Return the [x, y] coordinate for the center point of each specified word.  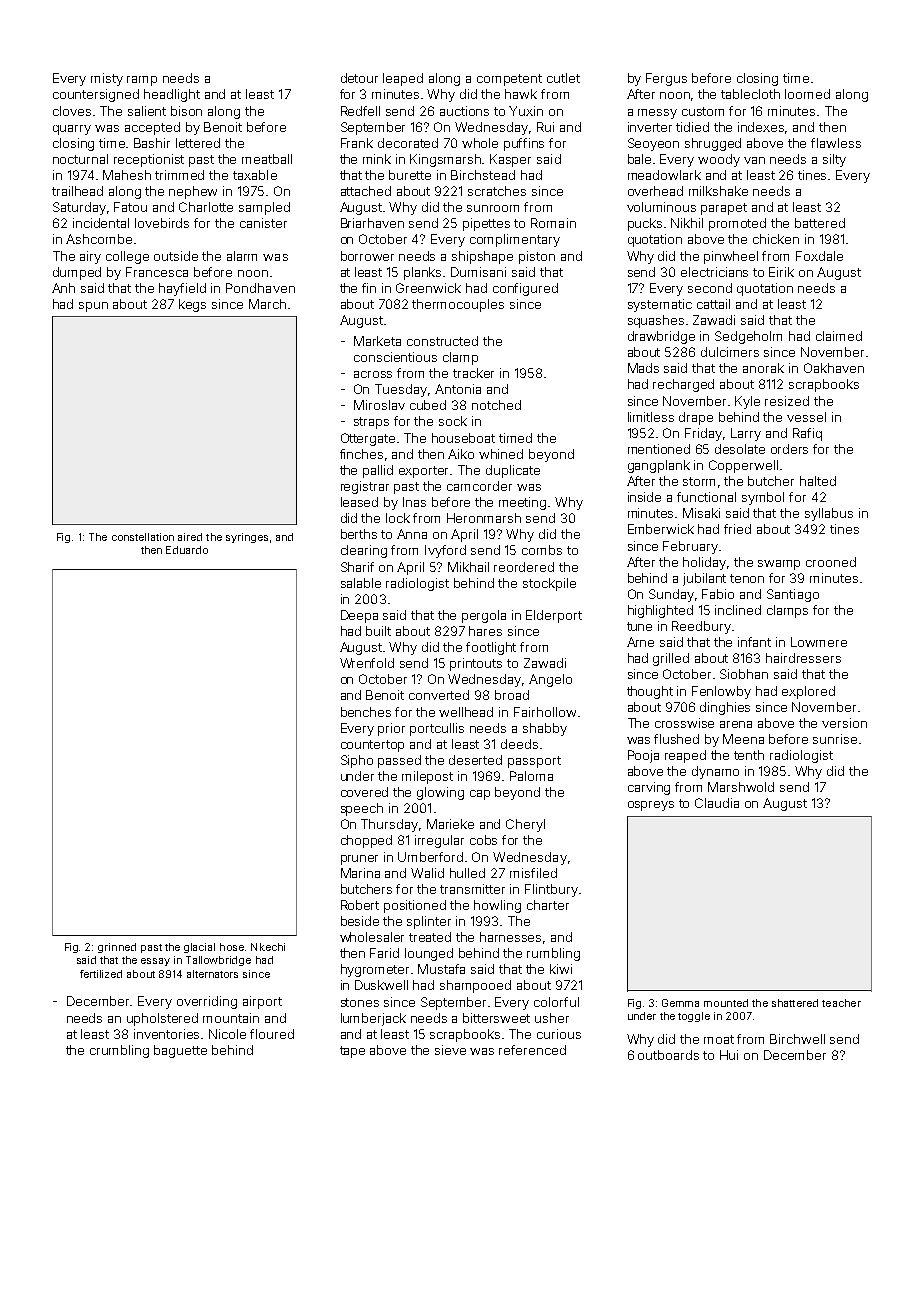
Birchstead [483, 175]
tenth [749, 755]
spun [93, 307]
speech [362, 809]
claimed [839, 336]
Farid [384, 953]
